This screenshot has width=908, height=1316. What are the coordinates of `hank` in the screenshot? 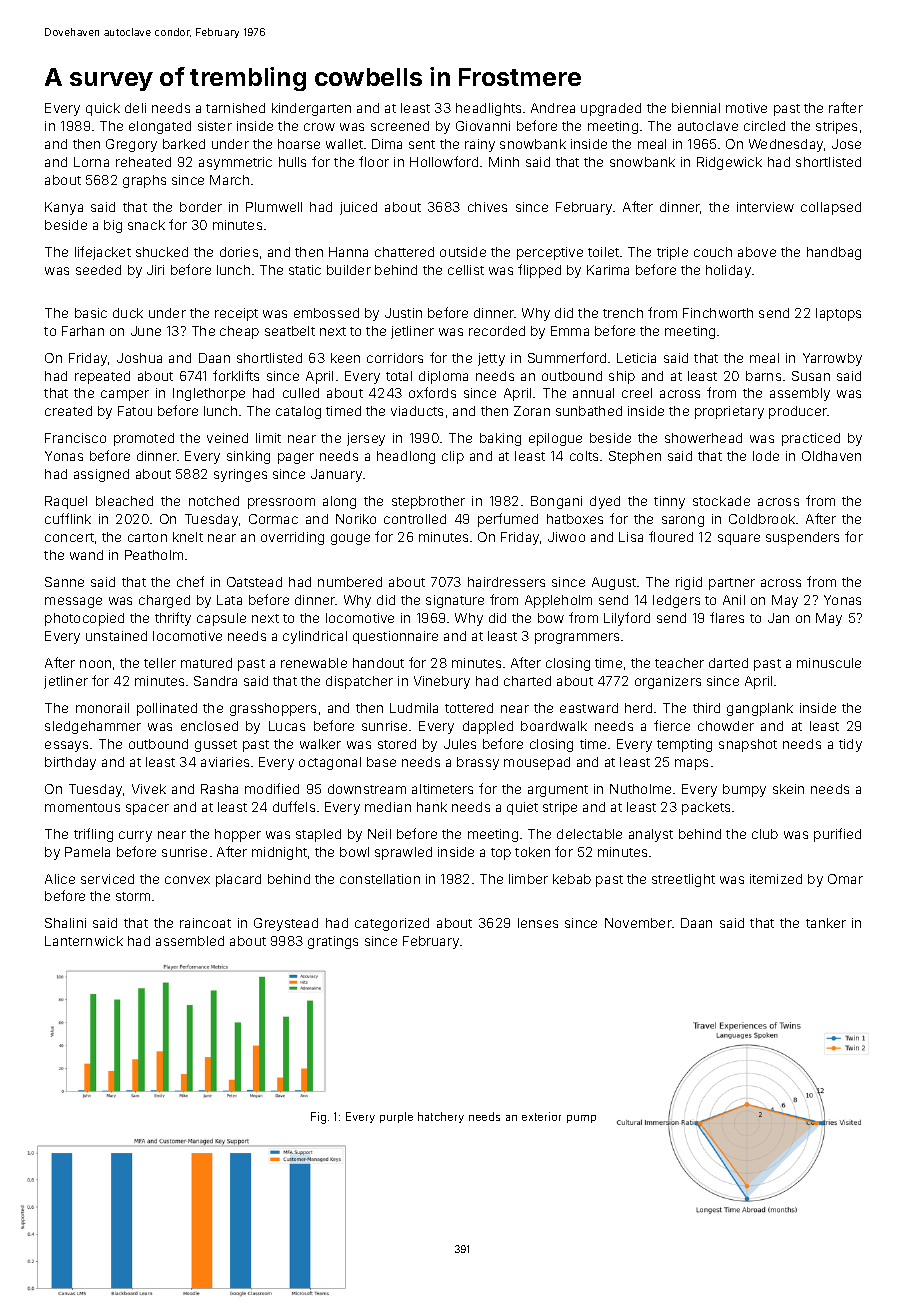 It's located at (432, 807).
